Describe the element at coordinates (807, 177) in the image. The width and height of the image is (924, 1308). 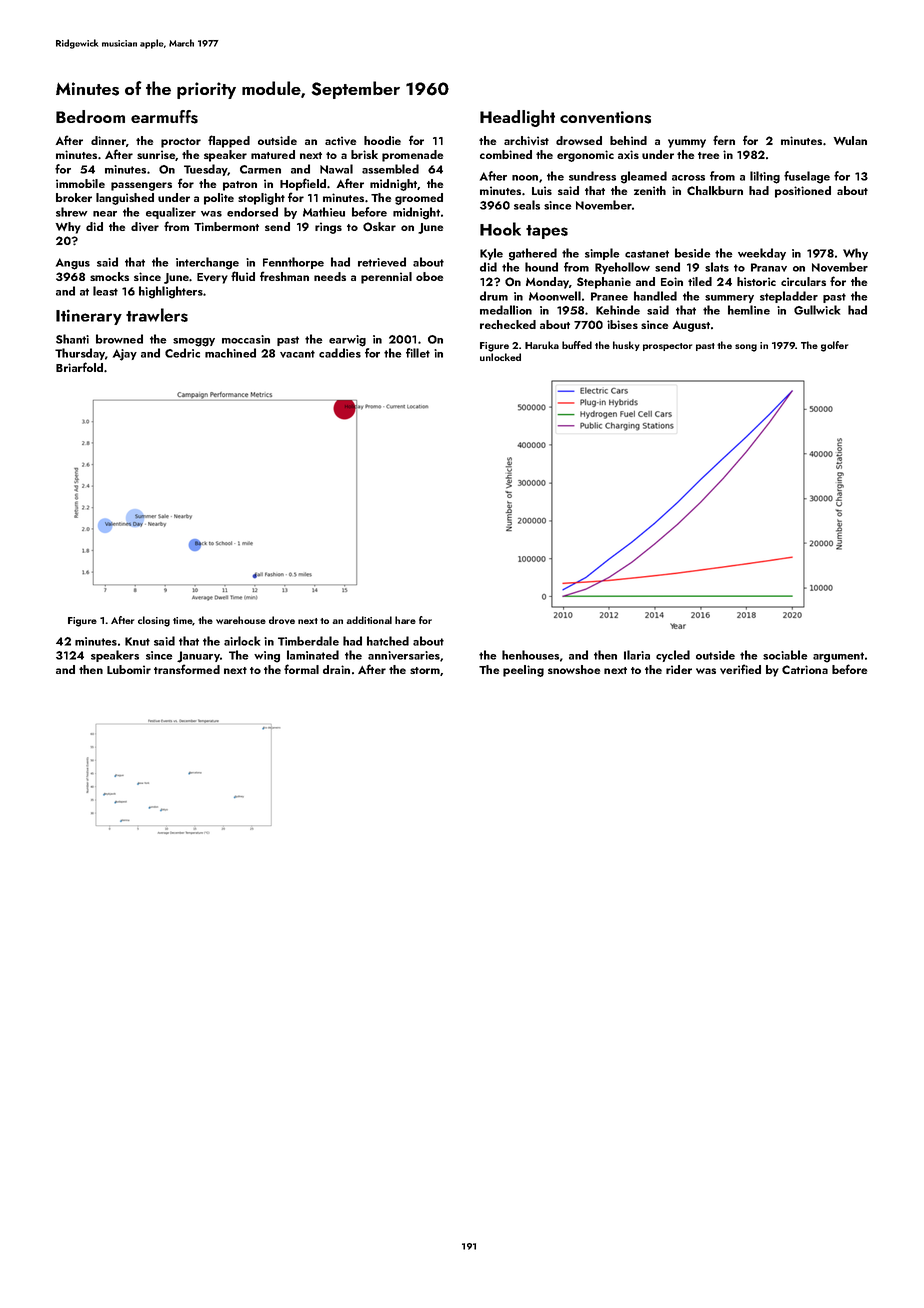
I see `fuselage` at that location.
